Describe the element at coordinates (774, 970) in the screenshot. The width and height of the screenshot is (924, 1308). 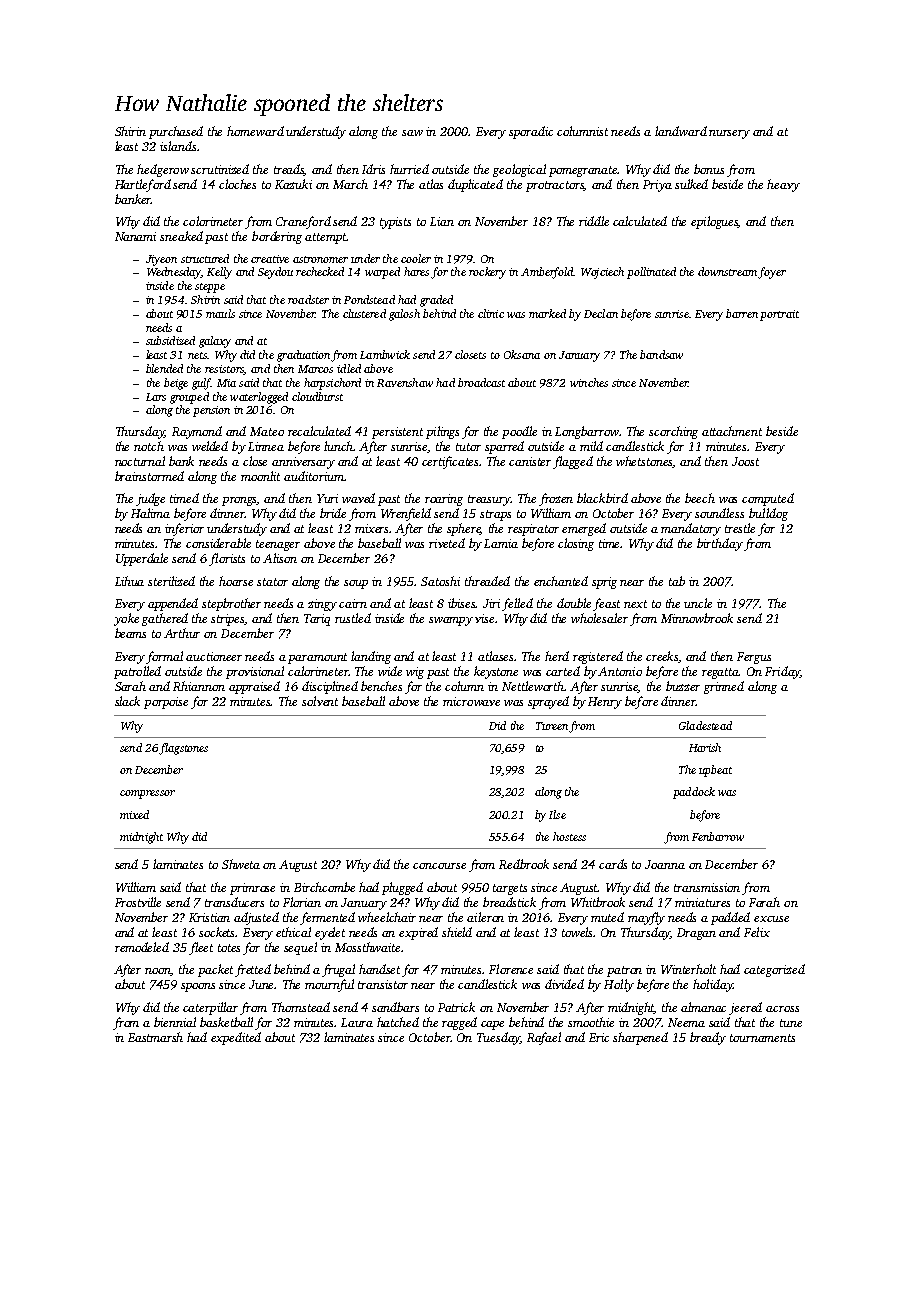
I see `categorized` at that location.
